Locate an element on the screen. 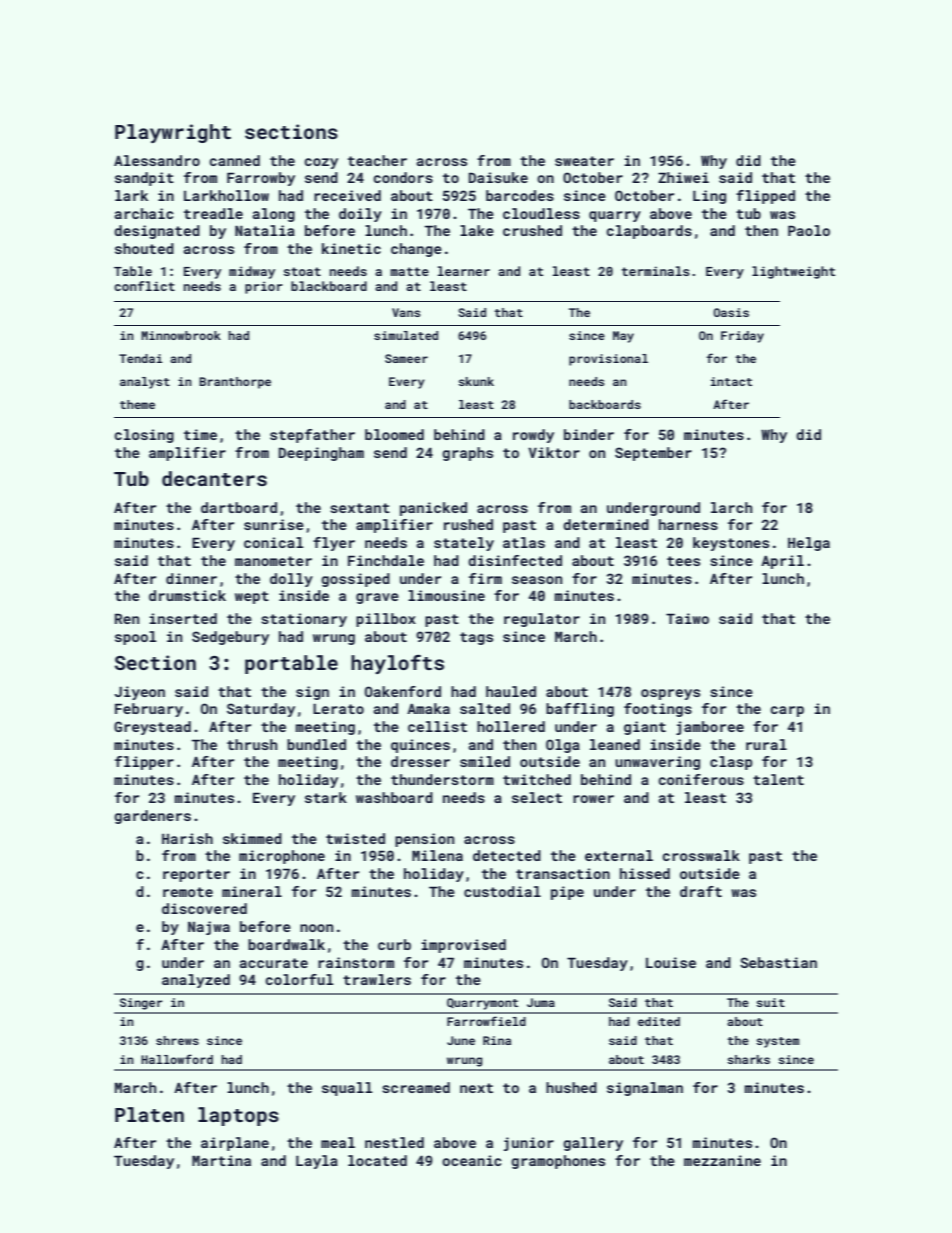 Image resolution: width=952 pixels, height=1233 pixels. learner is located at coordinates (464, 271).
